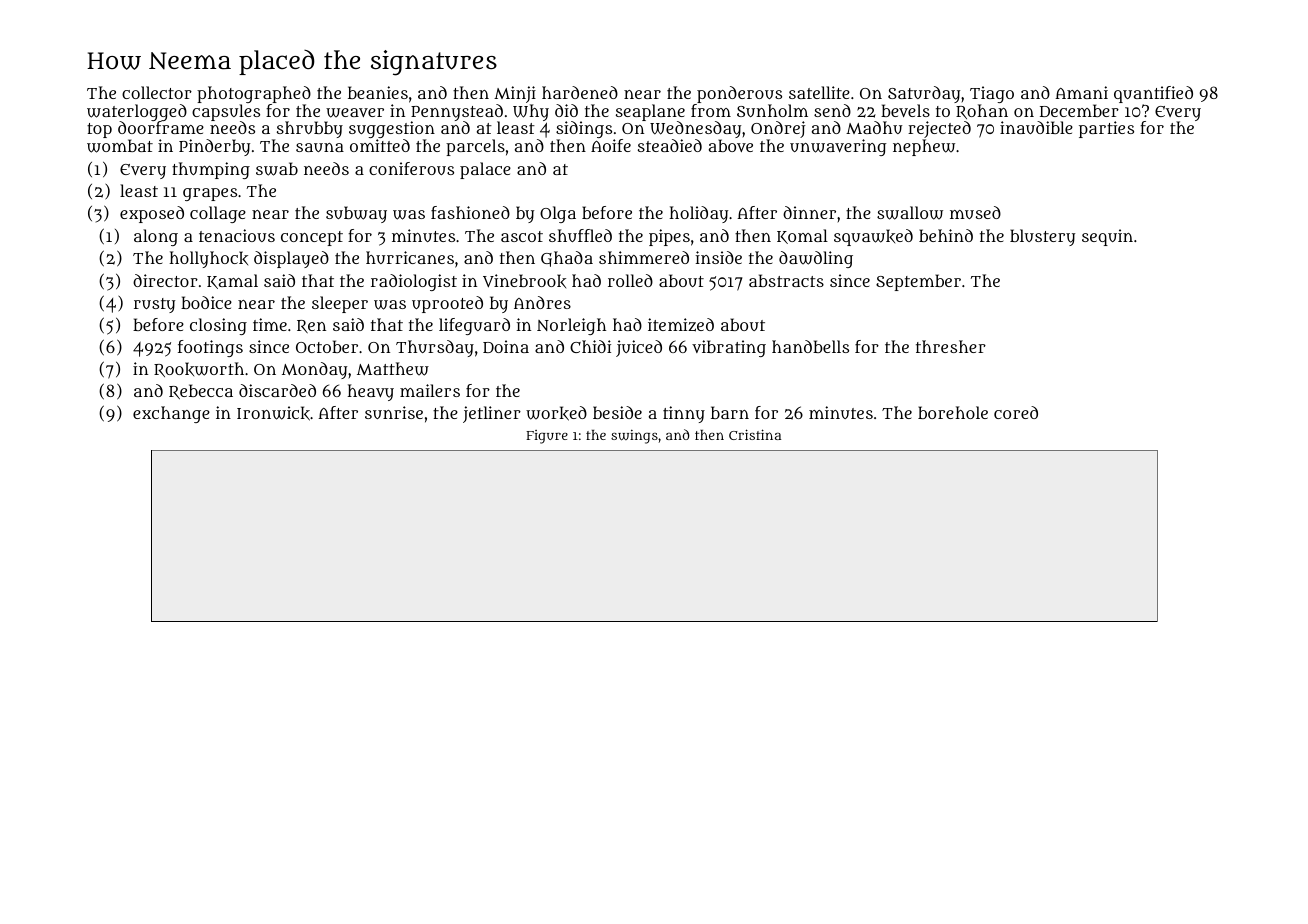 The width and height of the screenshot is (1308, 924). I want to click on nephew, so click(924, 147).
